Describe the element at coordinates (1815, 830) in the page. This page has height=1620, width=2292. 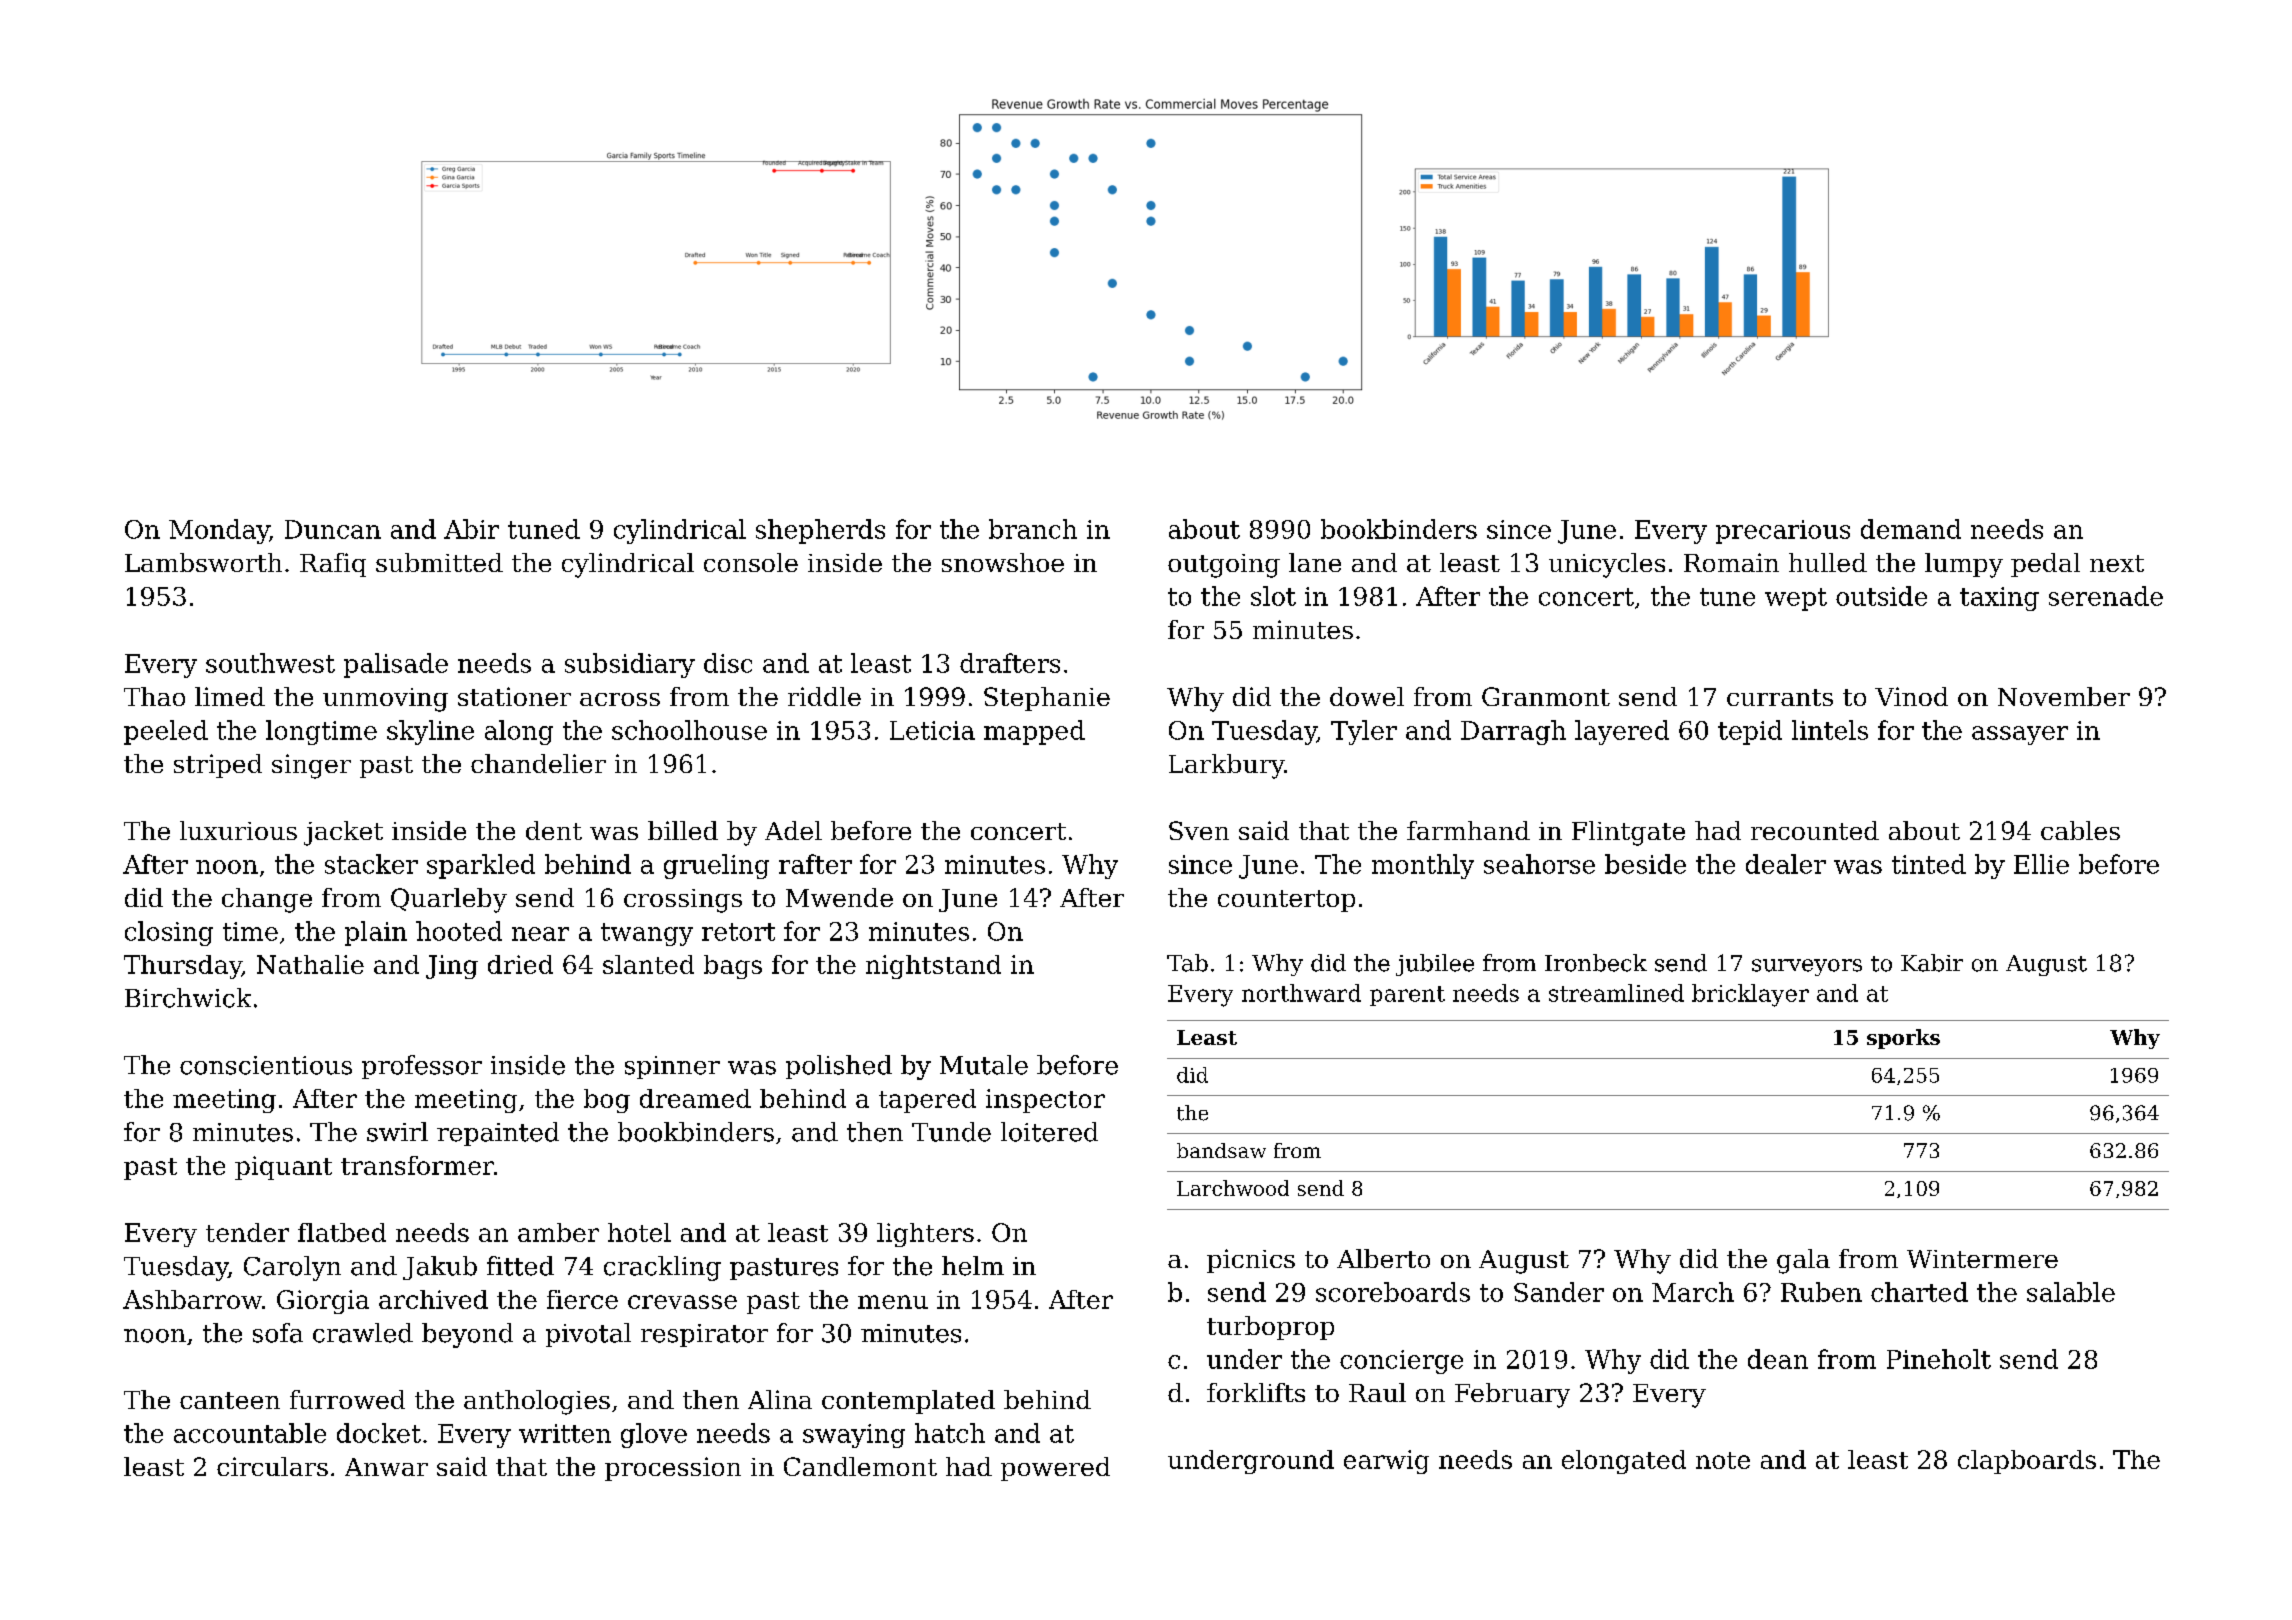
I see `recounted` at that location.
